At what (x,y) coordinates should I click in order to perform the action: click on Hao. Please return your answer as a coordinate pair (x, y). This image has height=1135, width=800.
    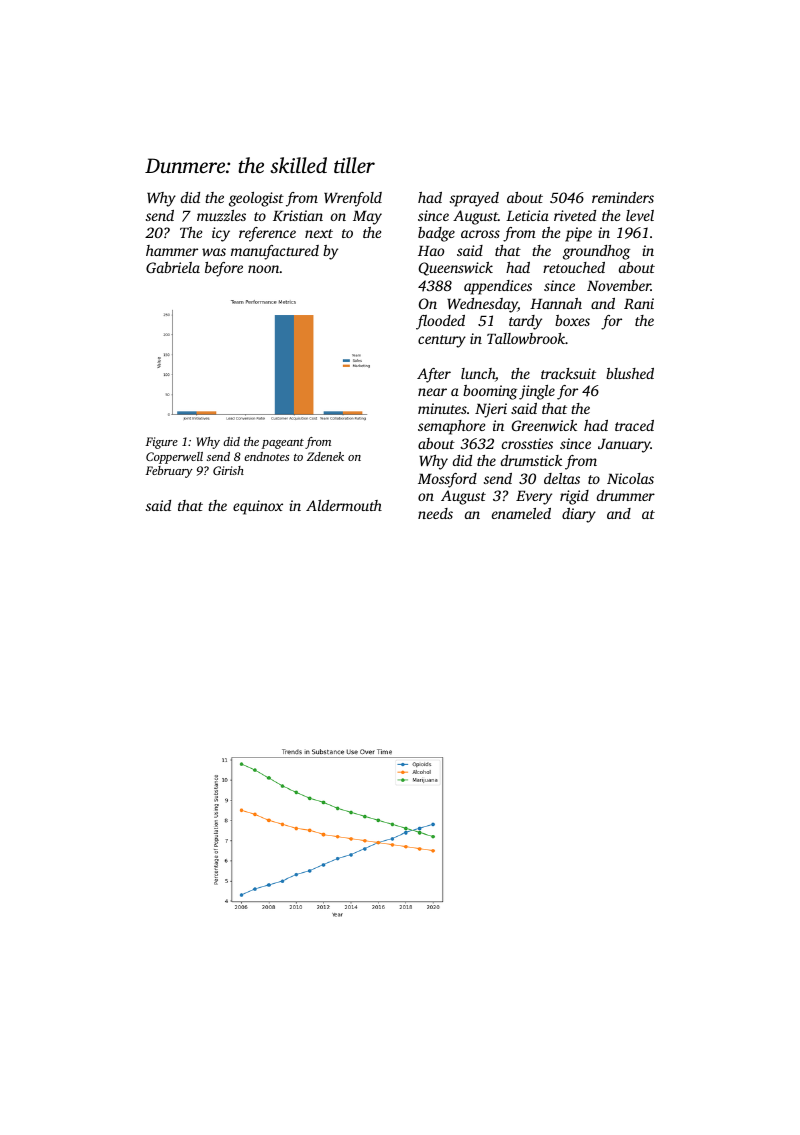
    Looking at the image, I should click on (431, 251).
